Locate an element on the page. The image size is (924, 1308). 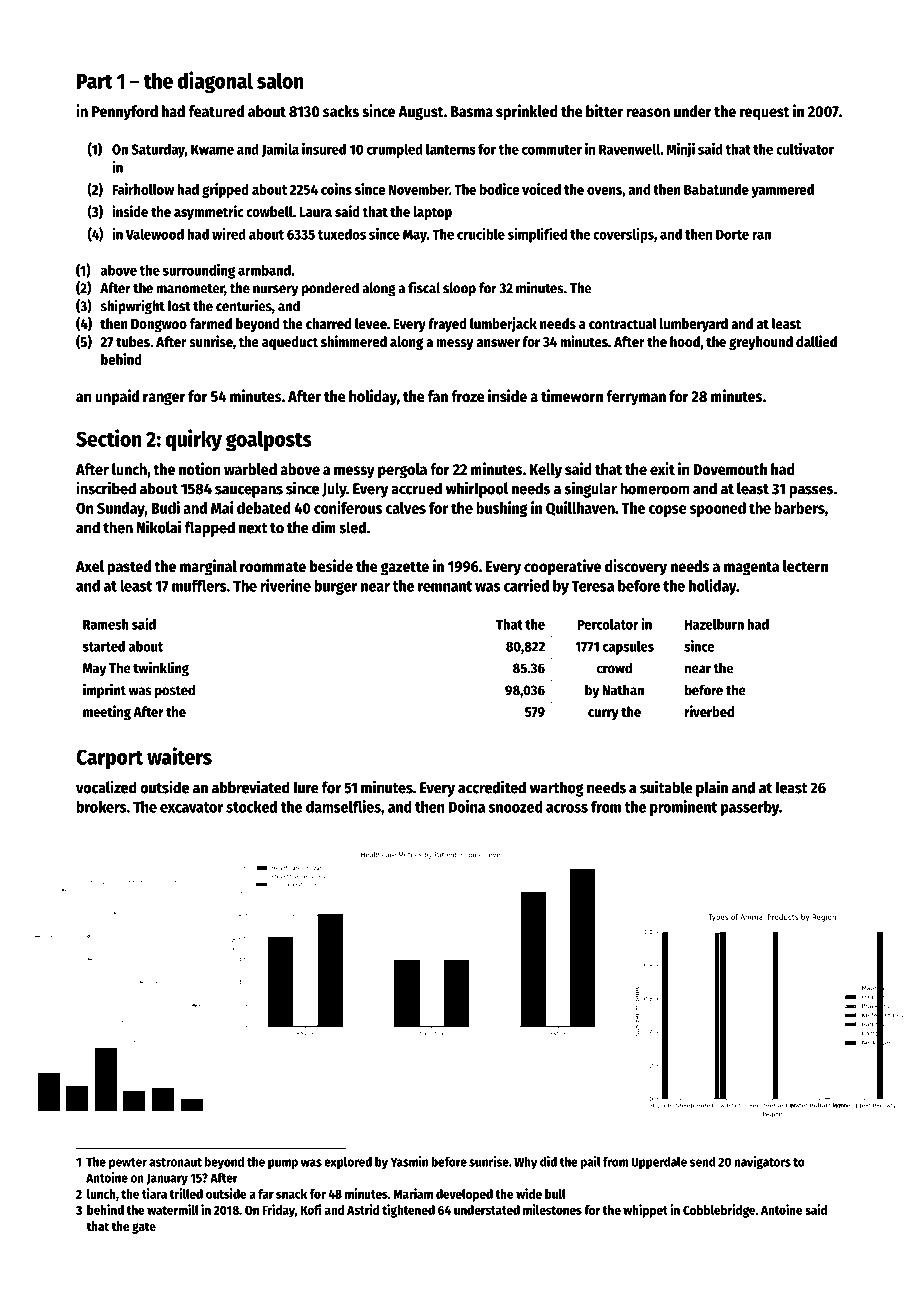
bitter is located at coordinates (604, 111).
